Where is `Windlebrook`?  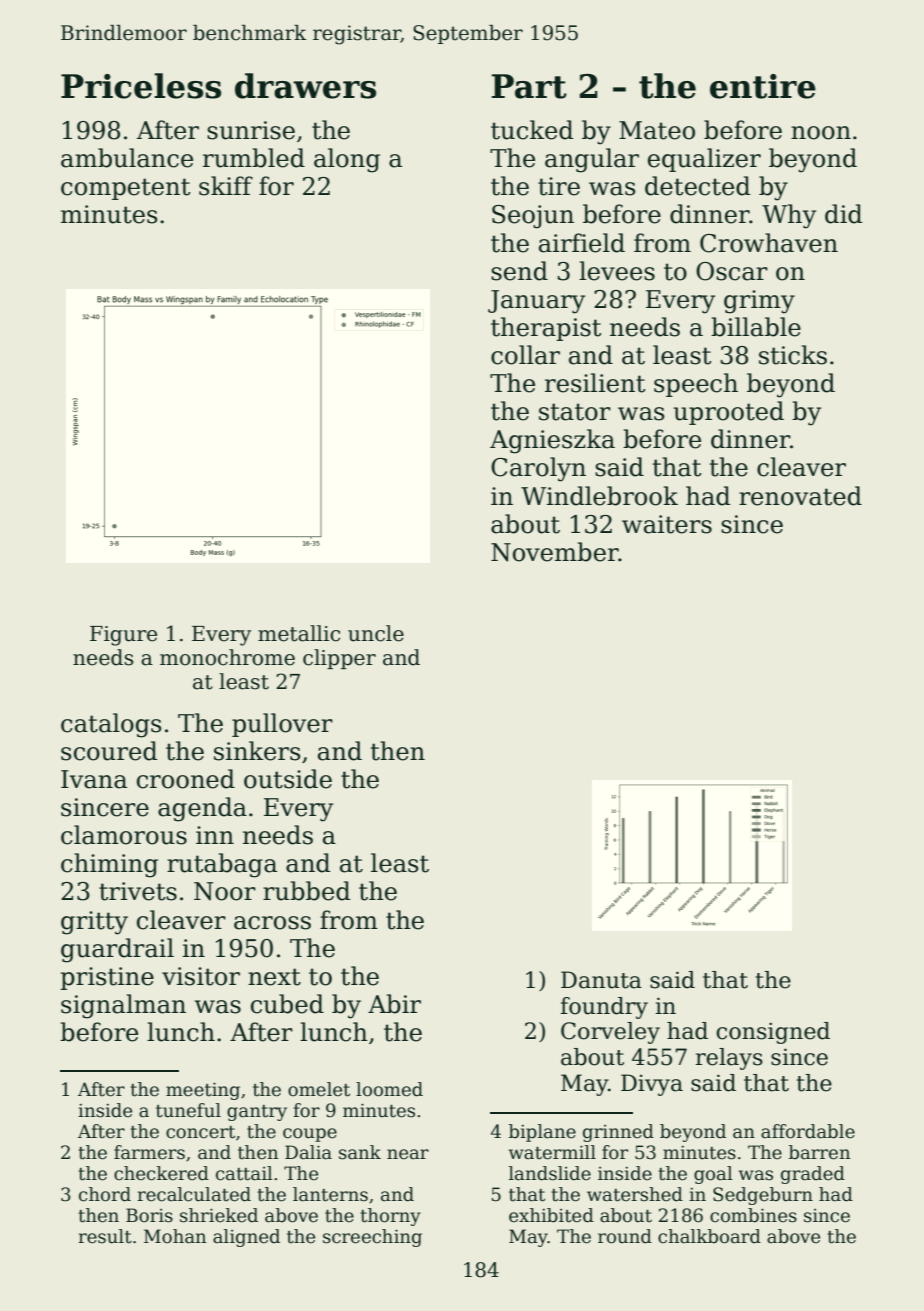
Windlebrook is located at coordinates (599, 496).
